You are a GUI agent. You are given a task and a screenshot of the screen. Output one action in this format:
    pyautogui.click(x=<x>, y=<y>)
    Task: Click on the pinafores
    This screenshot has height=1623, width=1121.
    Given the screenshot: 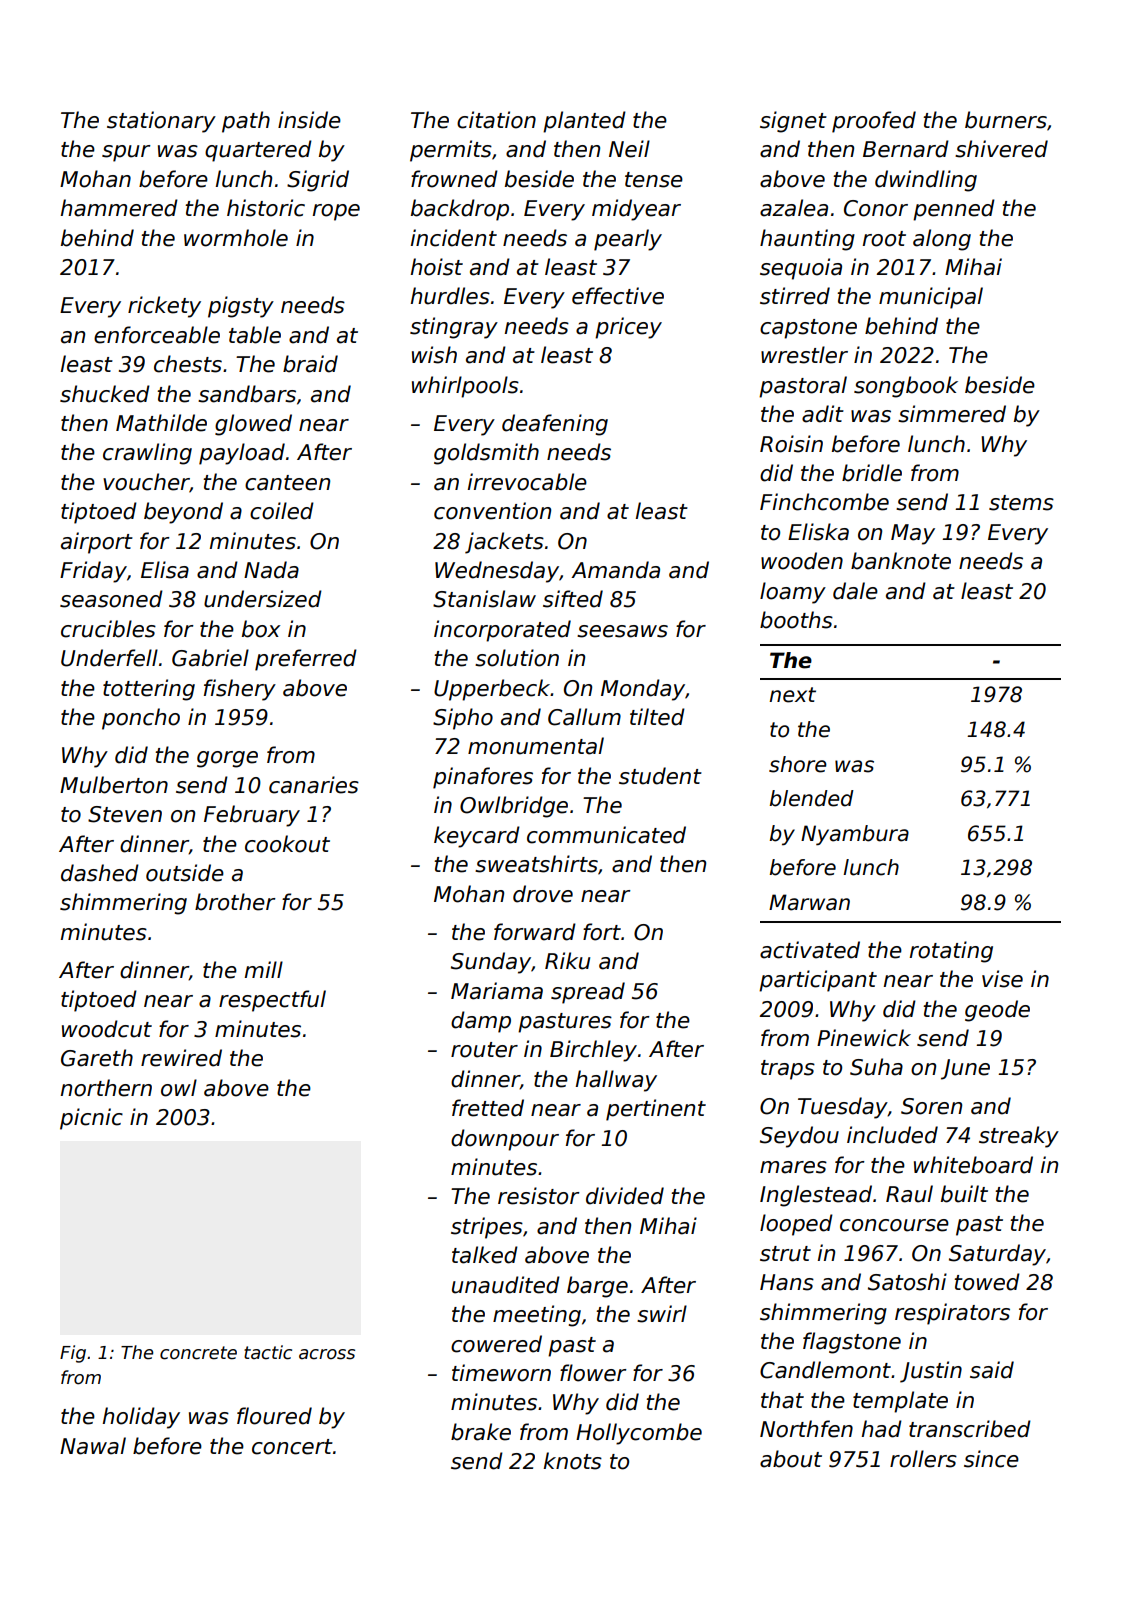 What is the action you would take?
    pyautogui.click(x=483, y=778)
